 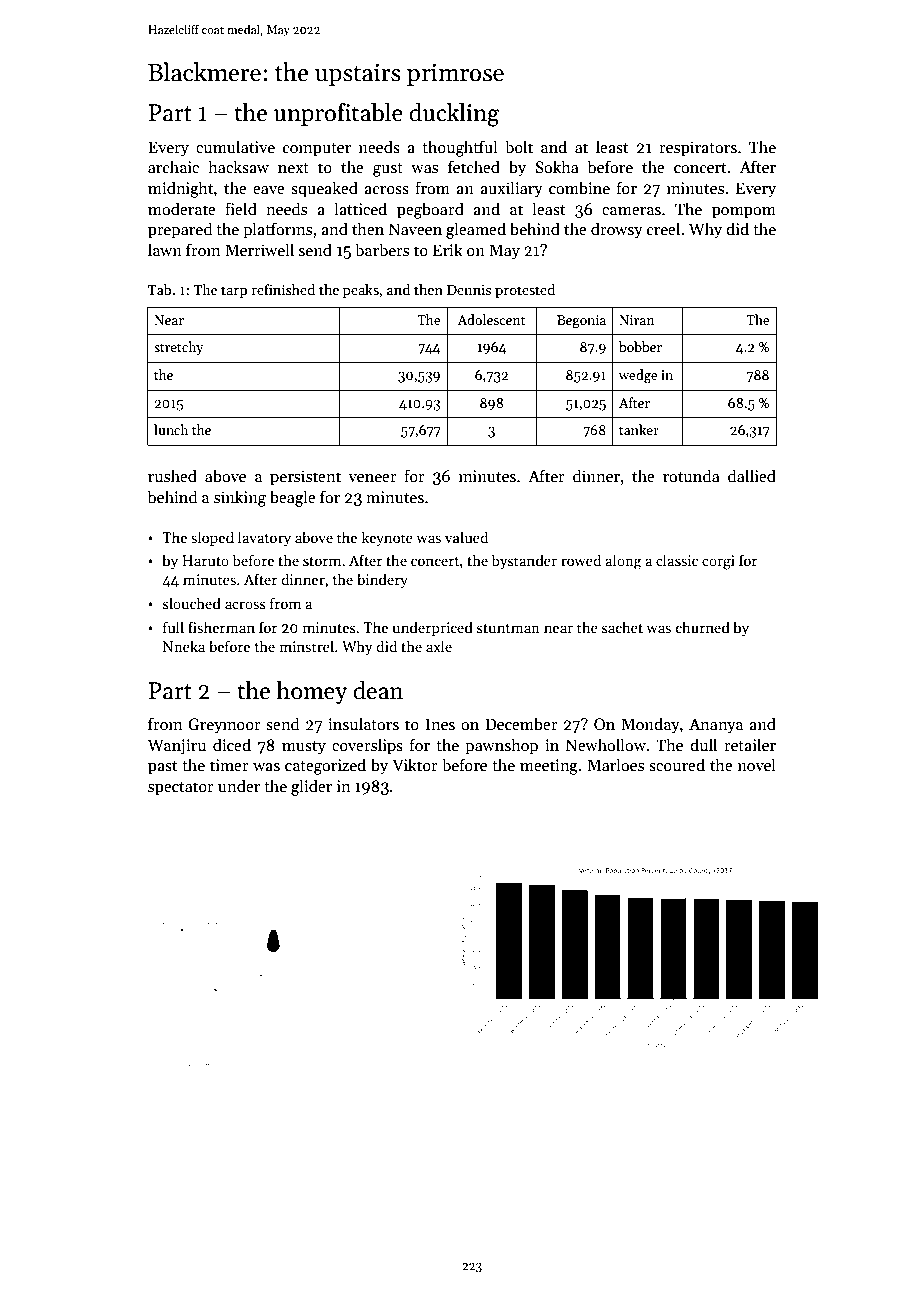 What do you see at coordinates (269, 190) in the screenshot?
I see `eave` at bounding box center [269, 190].
